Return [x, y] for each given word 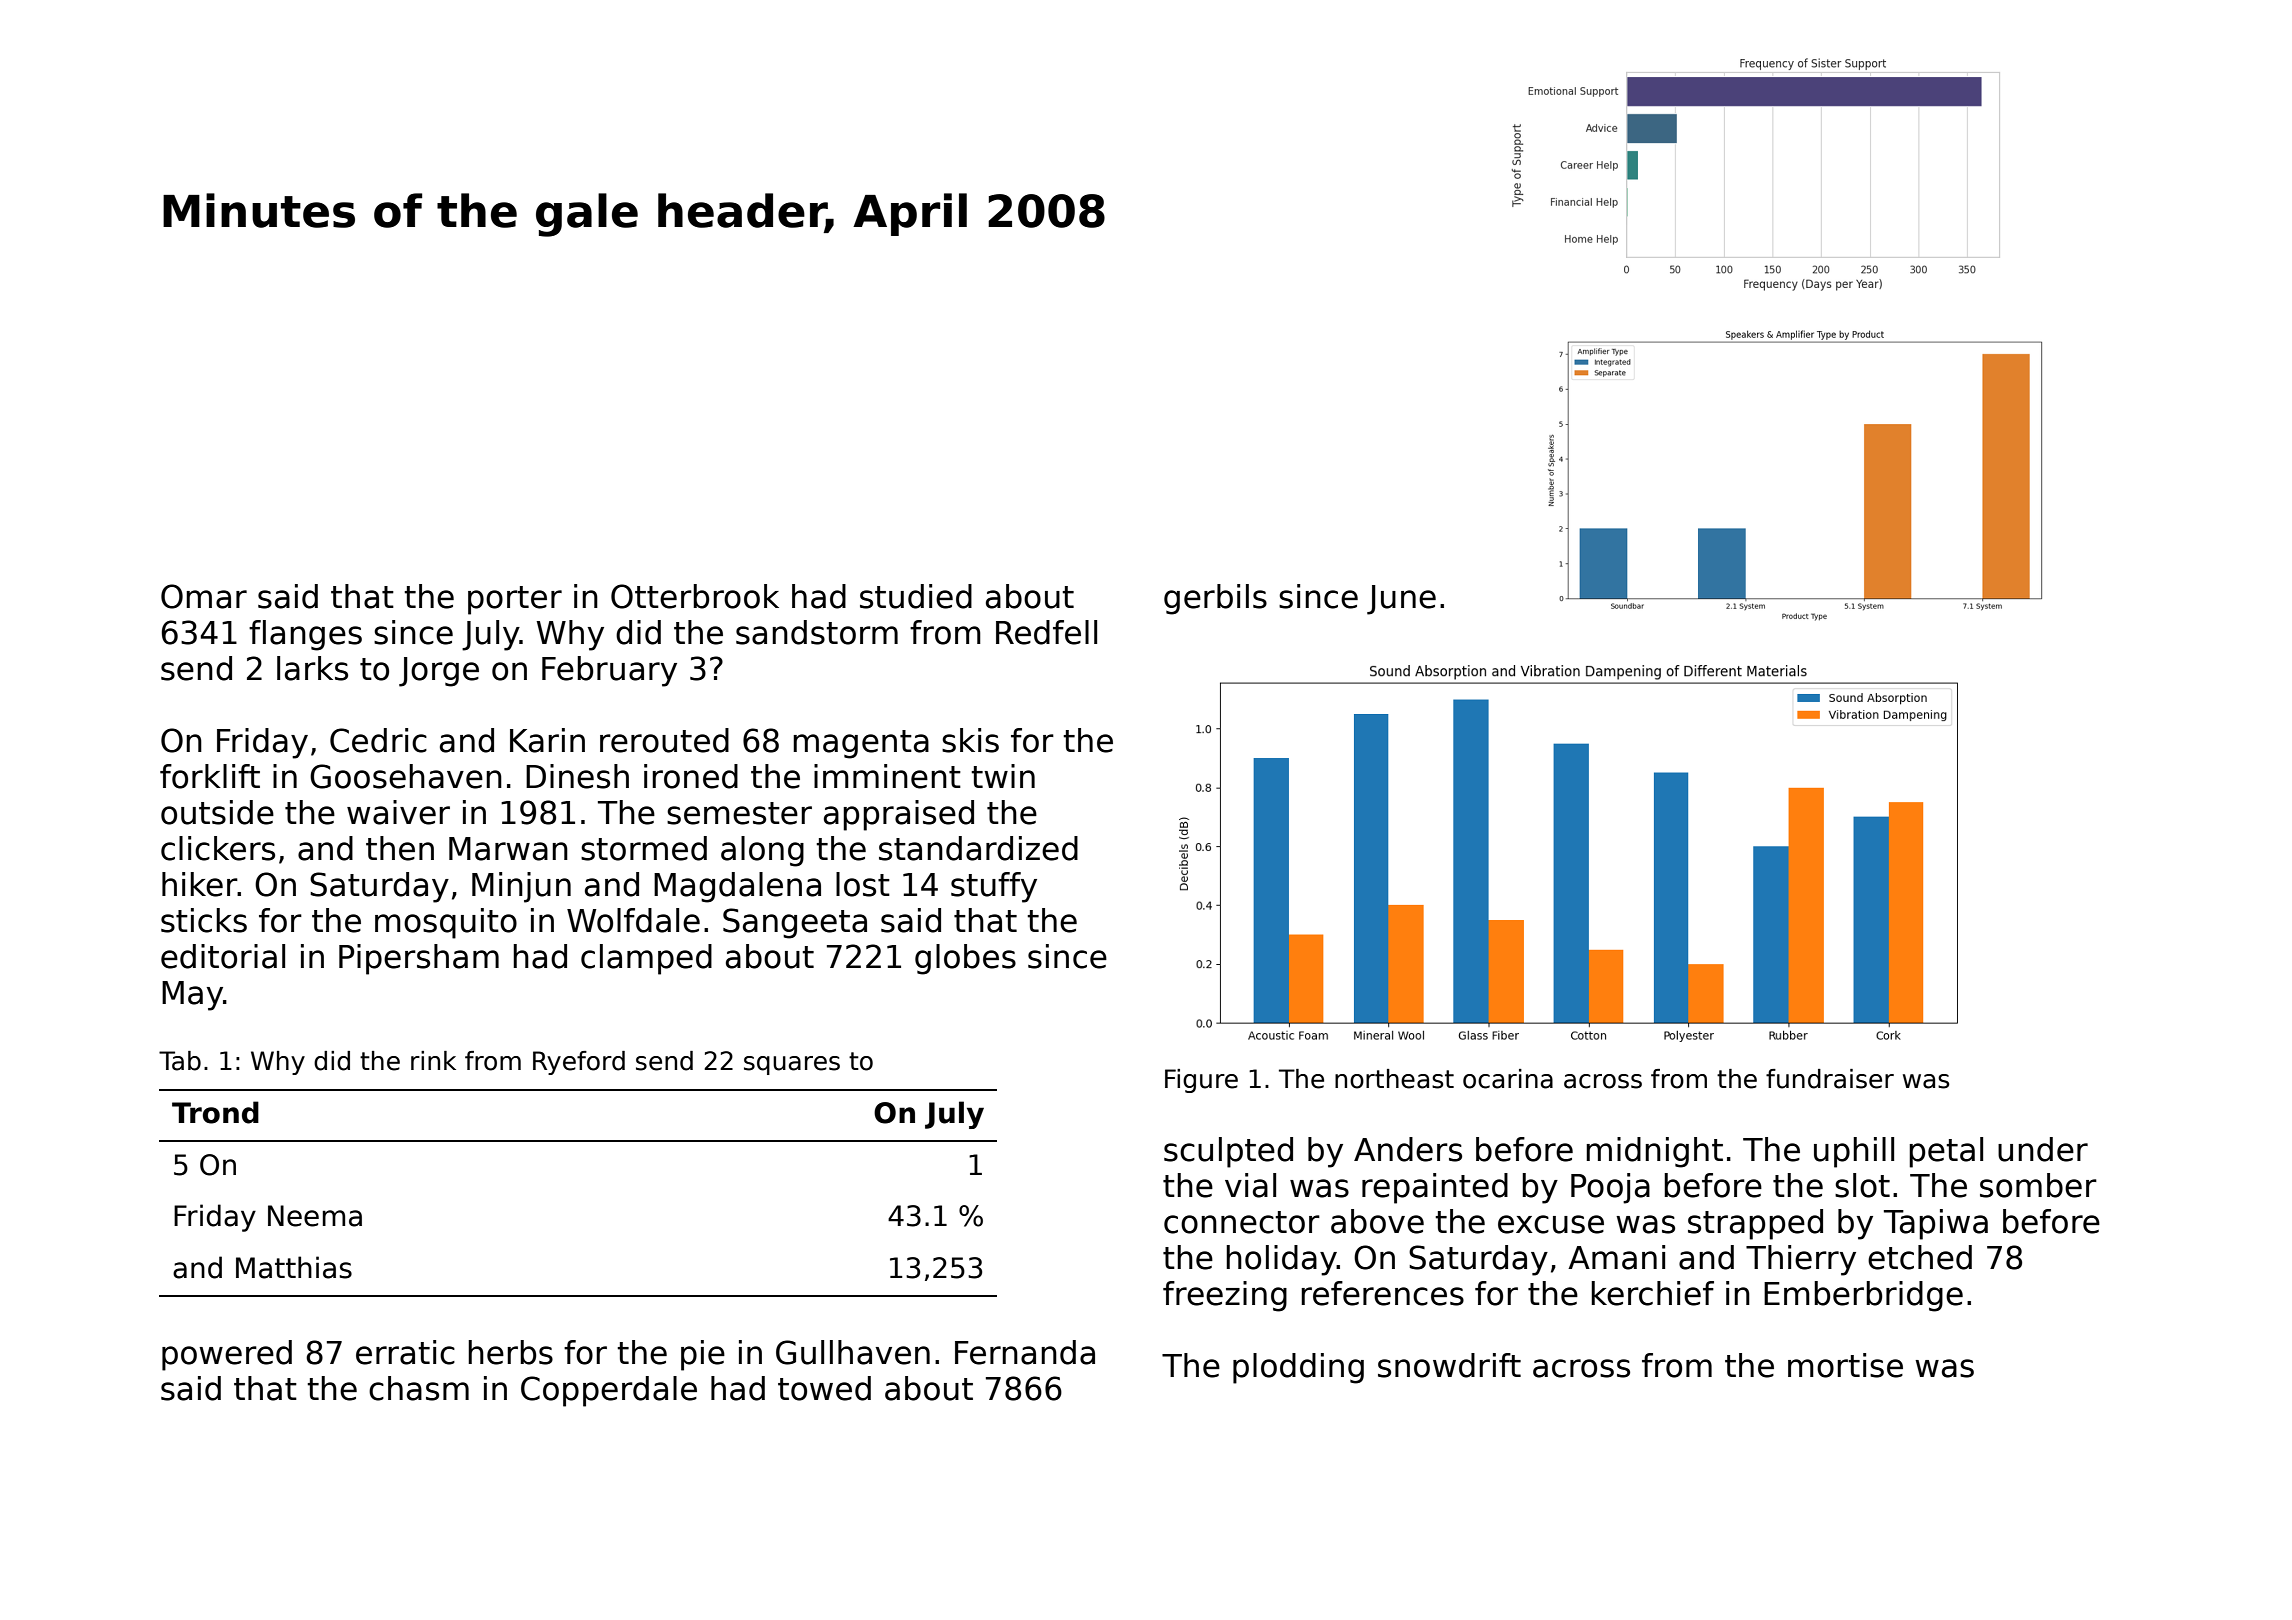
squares [792, 1065]
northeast [1394, 1079]
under [2043, 1149]
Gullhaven [853, 1352]
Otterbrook [695, 596]
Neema [315, 1216]
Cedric [378, 740]
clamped [646, 959]
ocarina [1508, 1079]
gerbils [1215, 599]
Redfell [1046, 632]
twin [1003, 776]
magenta [861, 744]
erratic [405, 1352]
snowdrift [1449, 1365]
